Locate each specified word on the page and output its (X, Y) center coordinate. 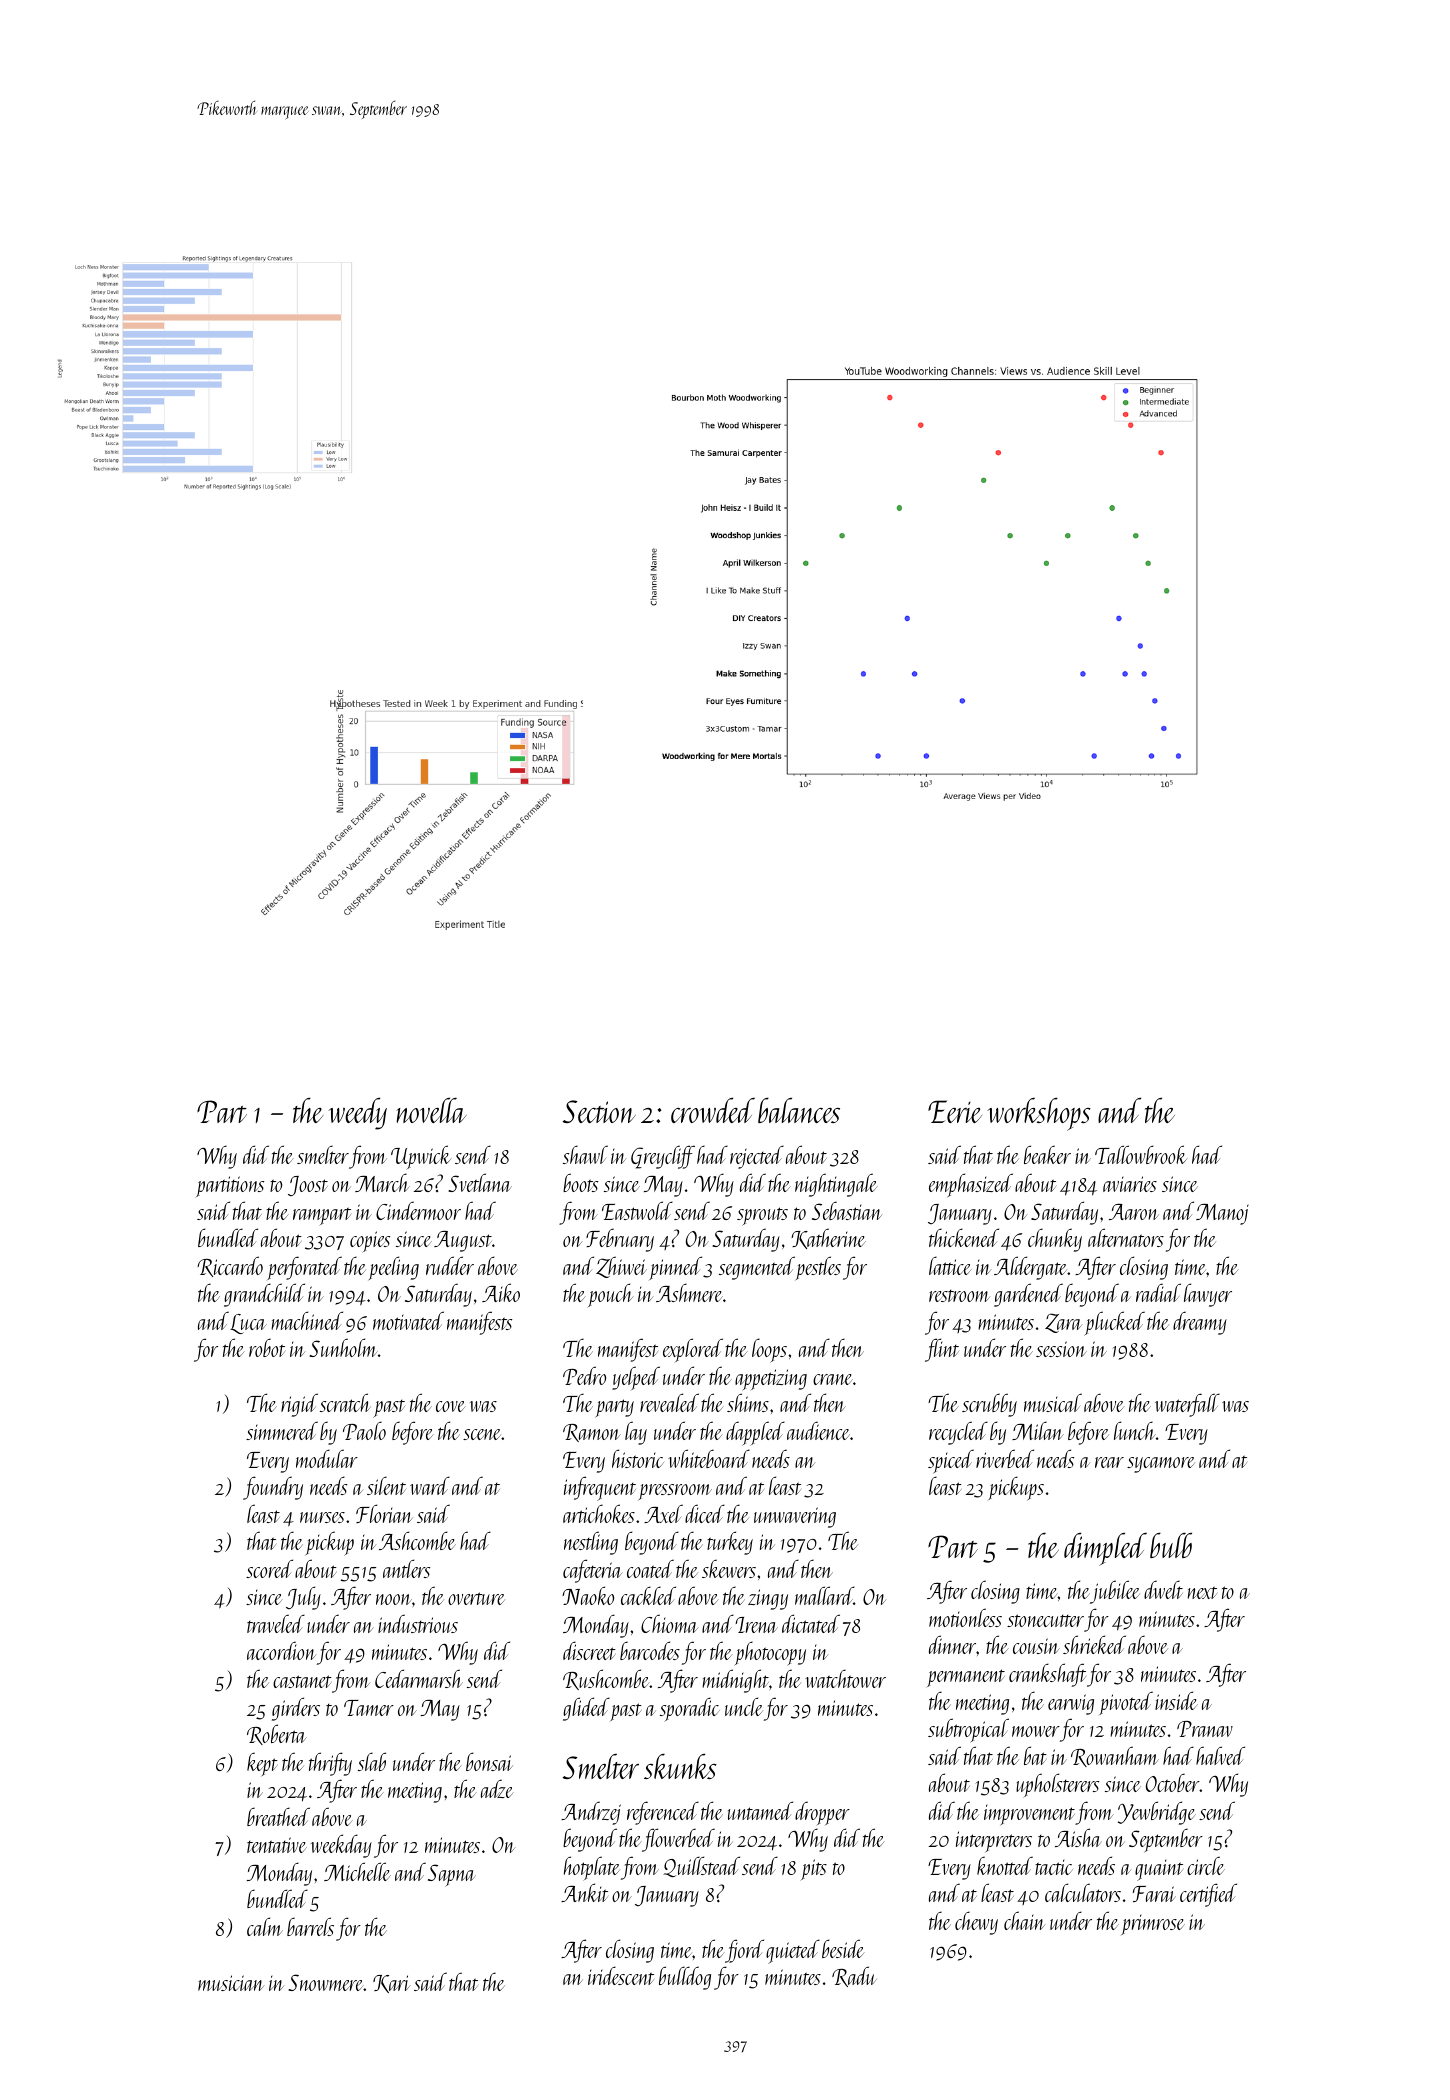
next (1202, 1592)
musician (231, 1983)
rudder (450, 1265)
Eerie (955, 1111)
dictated (811, 1623)
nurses (322, 1517)
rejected (757, 1157)
